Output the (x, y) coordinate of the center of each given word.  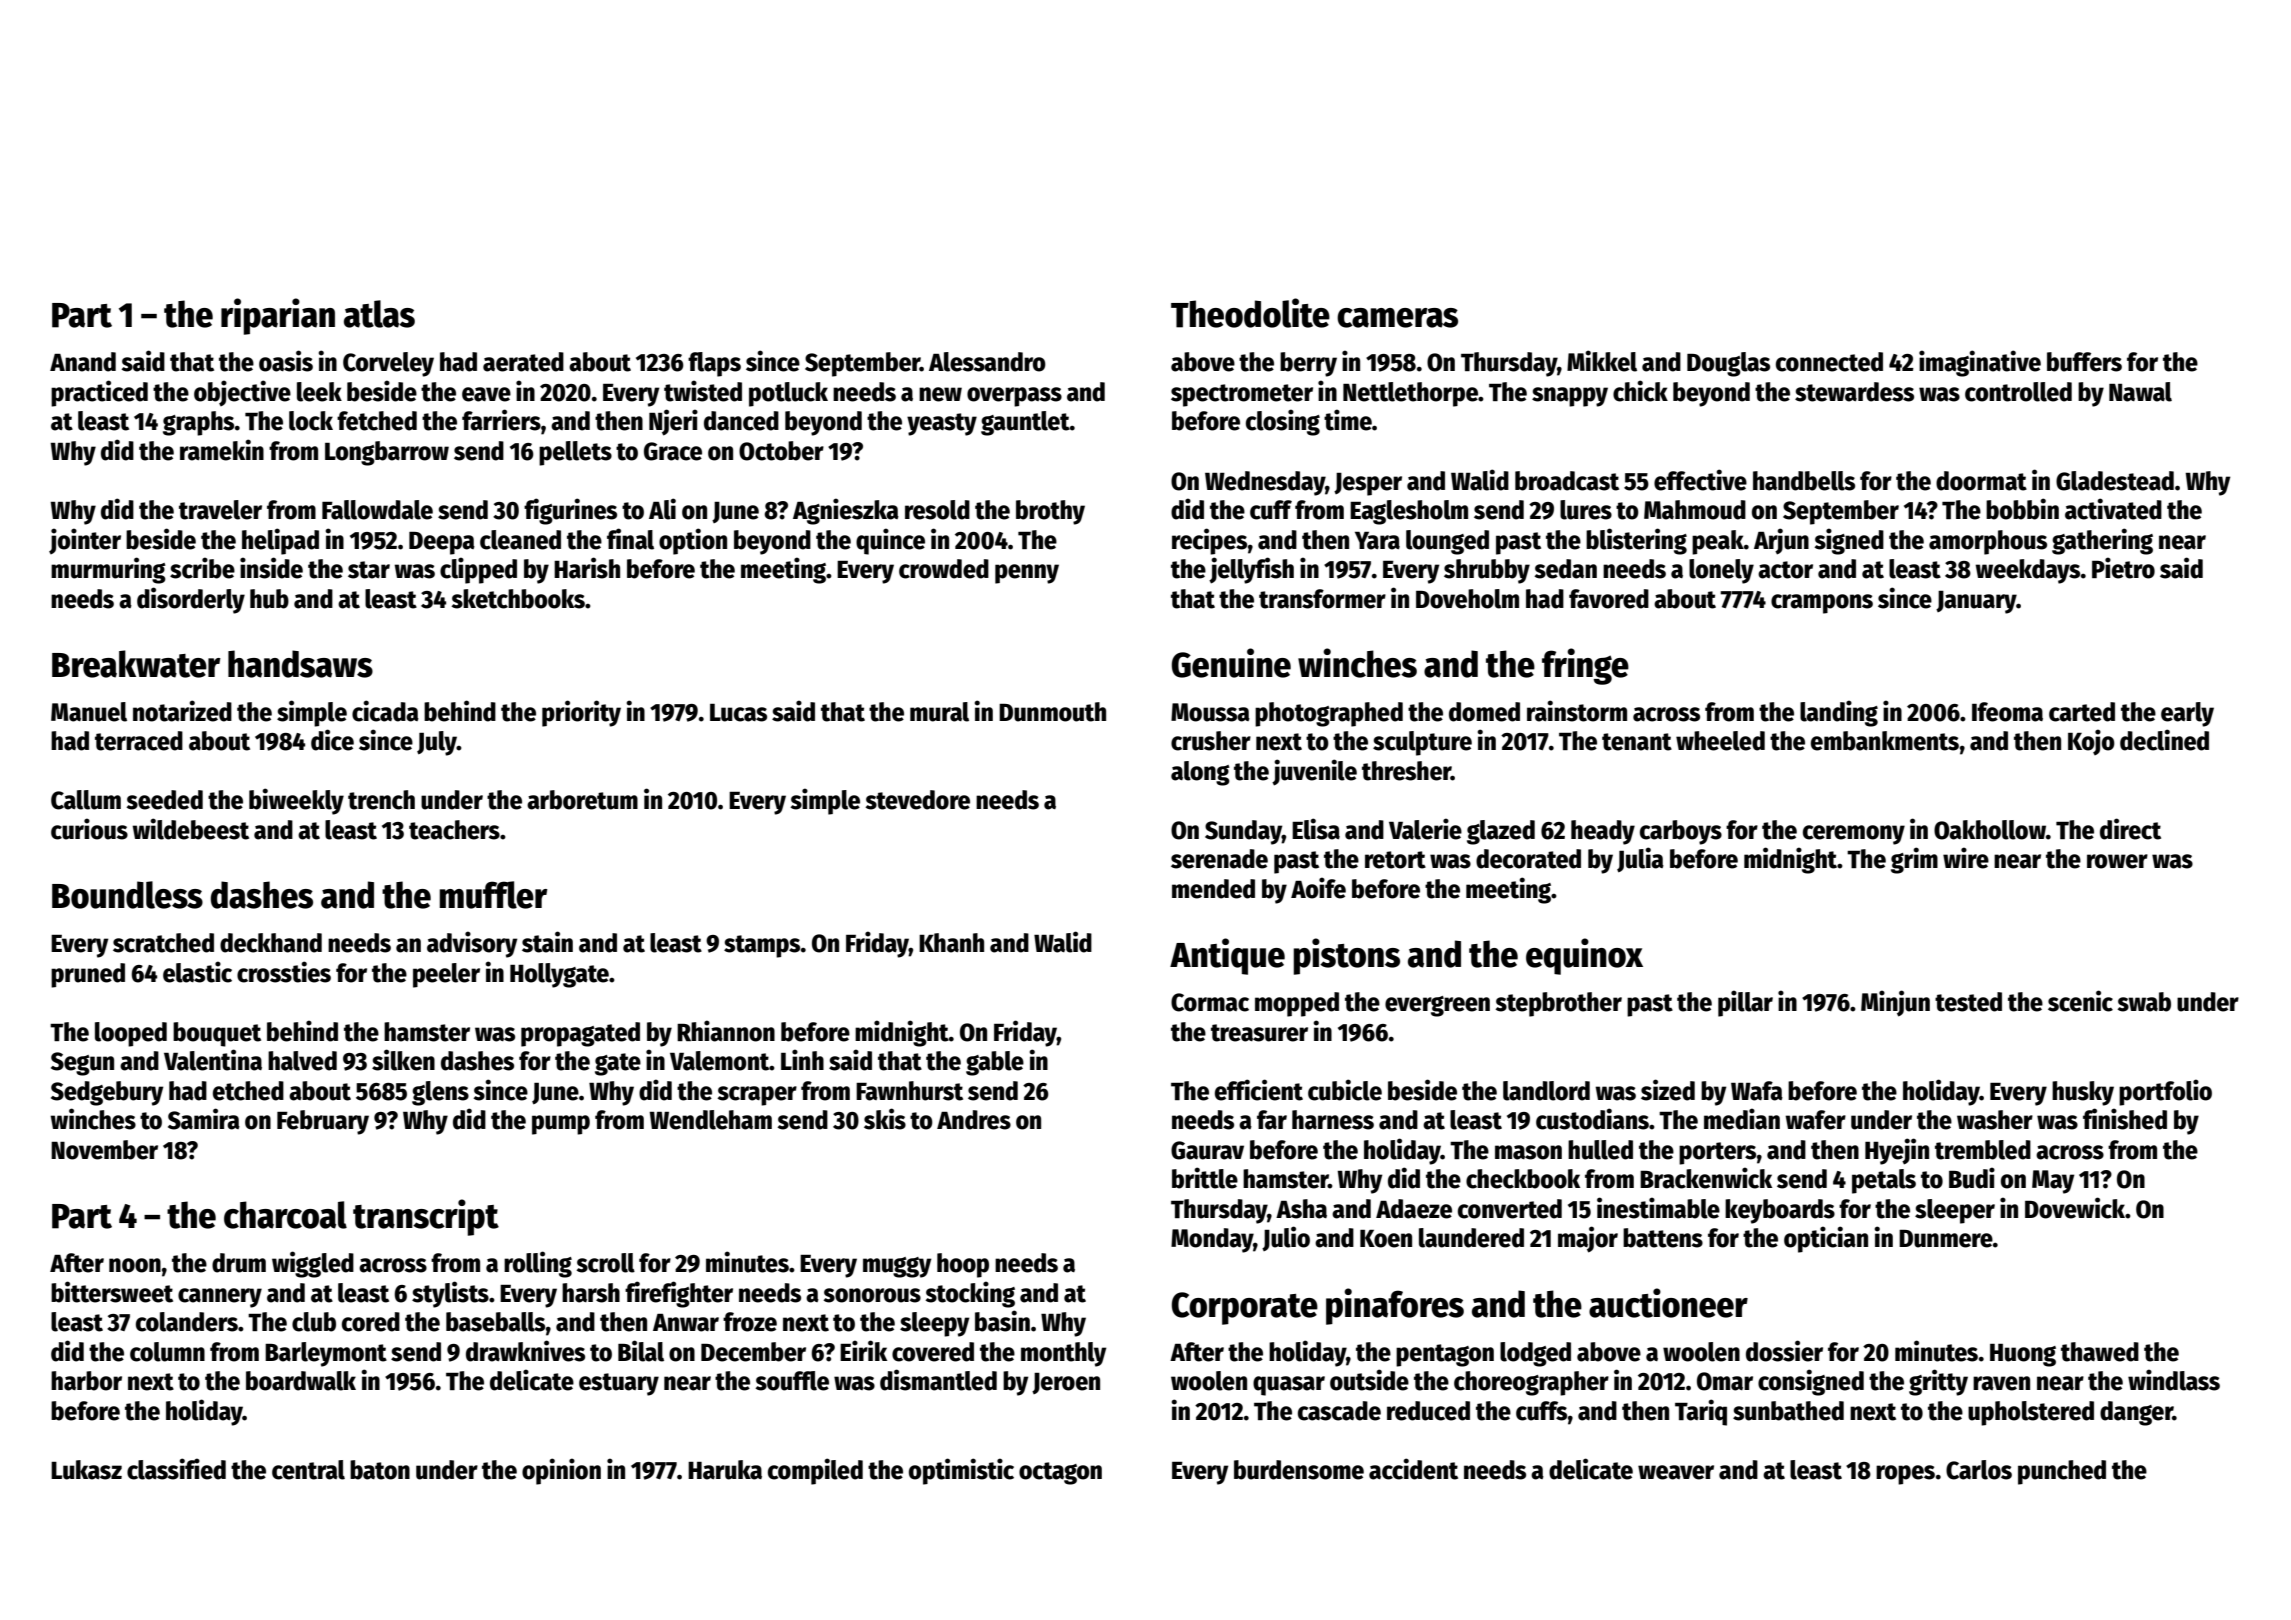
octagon (1060, 1473)
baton (380, 1470)
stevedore (917, 800)
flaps (714, 364)
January (1976, 602)
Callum (86, 800)
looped (131, 1034)
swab (2144, 1002)
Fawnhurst (909, 1091)
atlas (379, 314)
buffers (2084, 362)
